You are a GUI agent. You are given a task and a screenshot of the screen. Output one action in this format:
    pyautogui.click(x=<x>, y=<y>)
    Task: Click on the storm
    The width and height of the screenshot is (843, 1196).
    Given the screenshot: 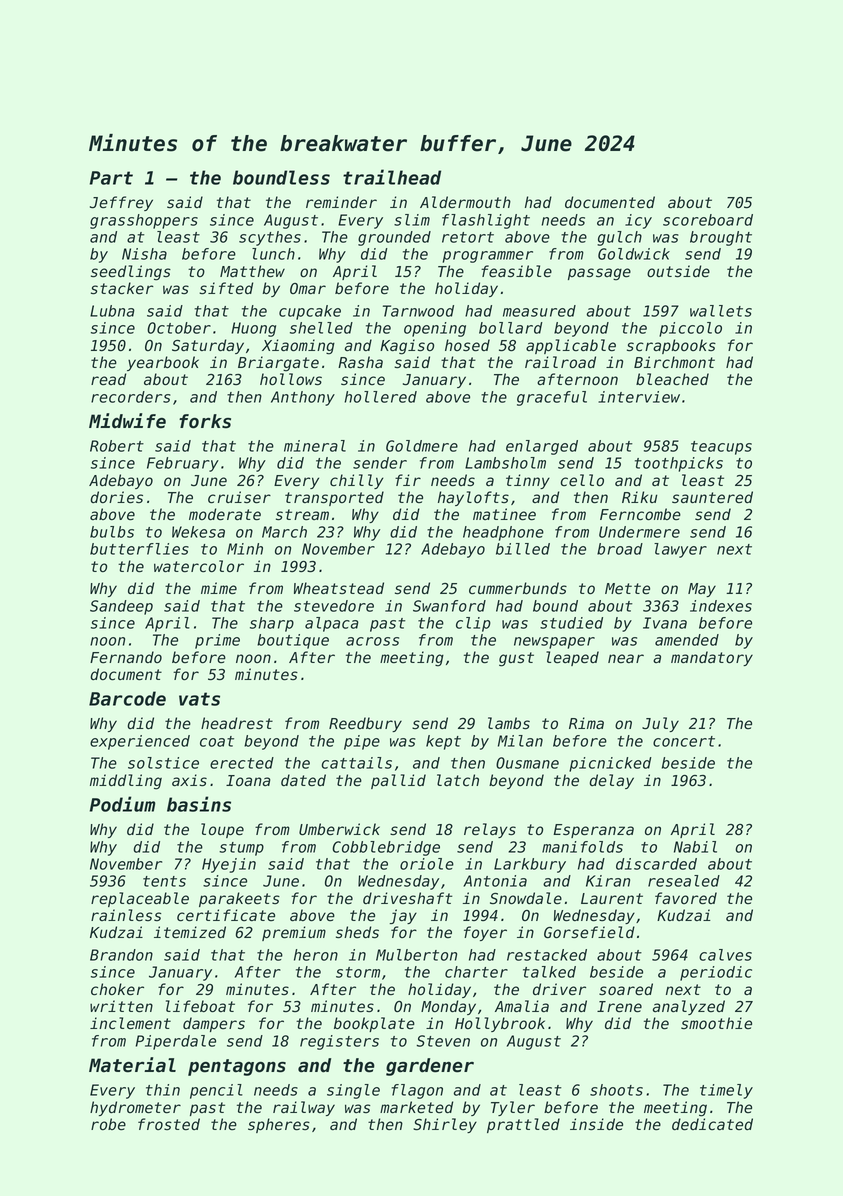 What is the action you would take?
    pyautogui.click(x=358, y=972)
